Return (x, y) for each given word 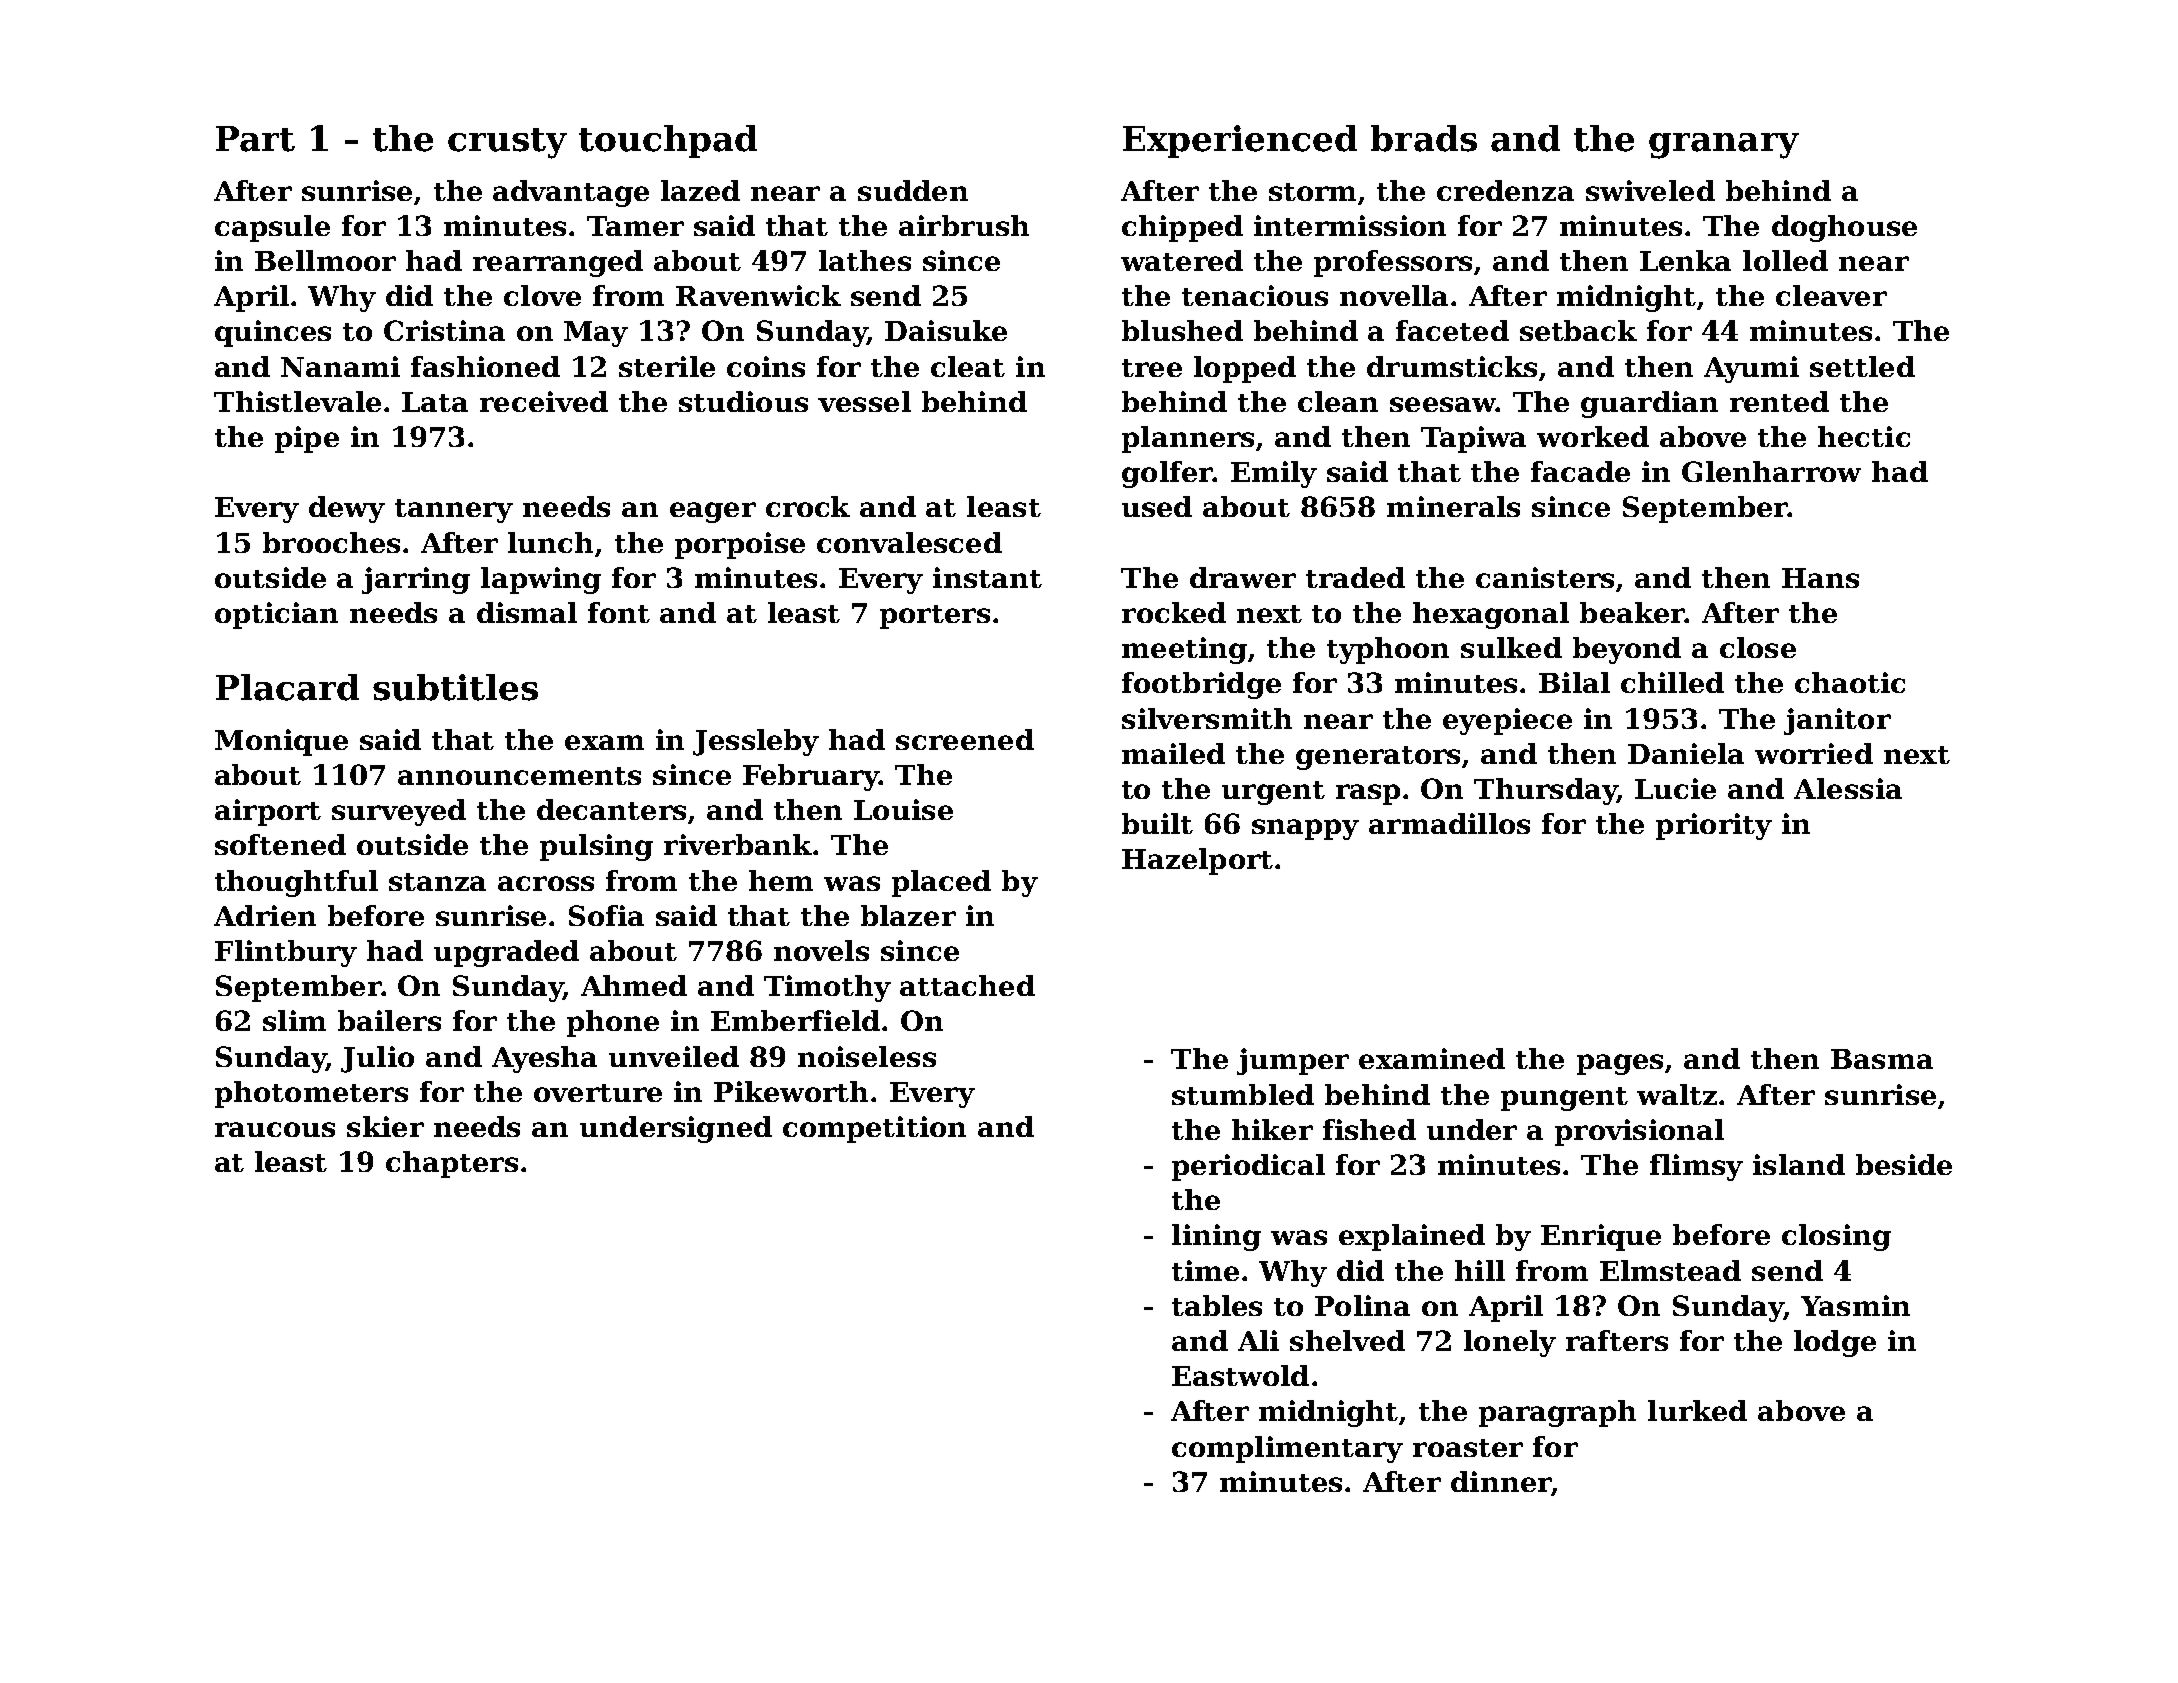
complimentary (1287, 1449)
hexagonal (1491, 615)
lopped (1245, 369)
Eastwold (1240, 1375)
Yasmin (1855, 1305)
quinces (273, 333)
